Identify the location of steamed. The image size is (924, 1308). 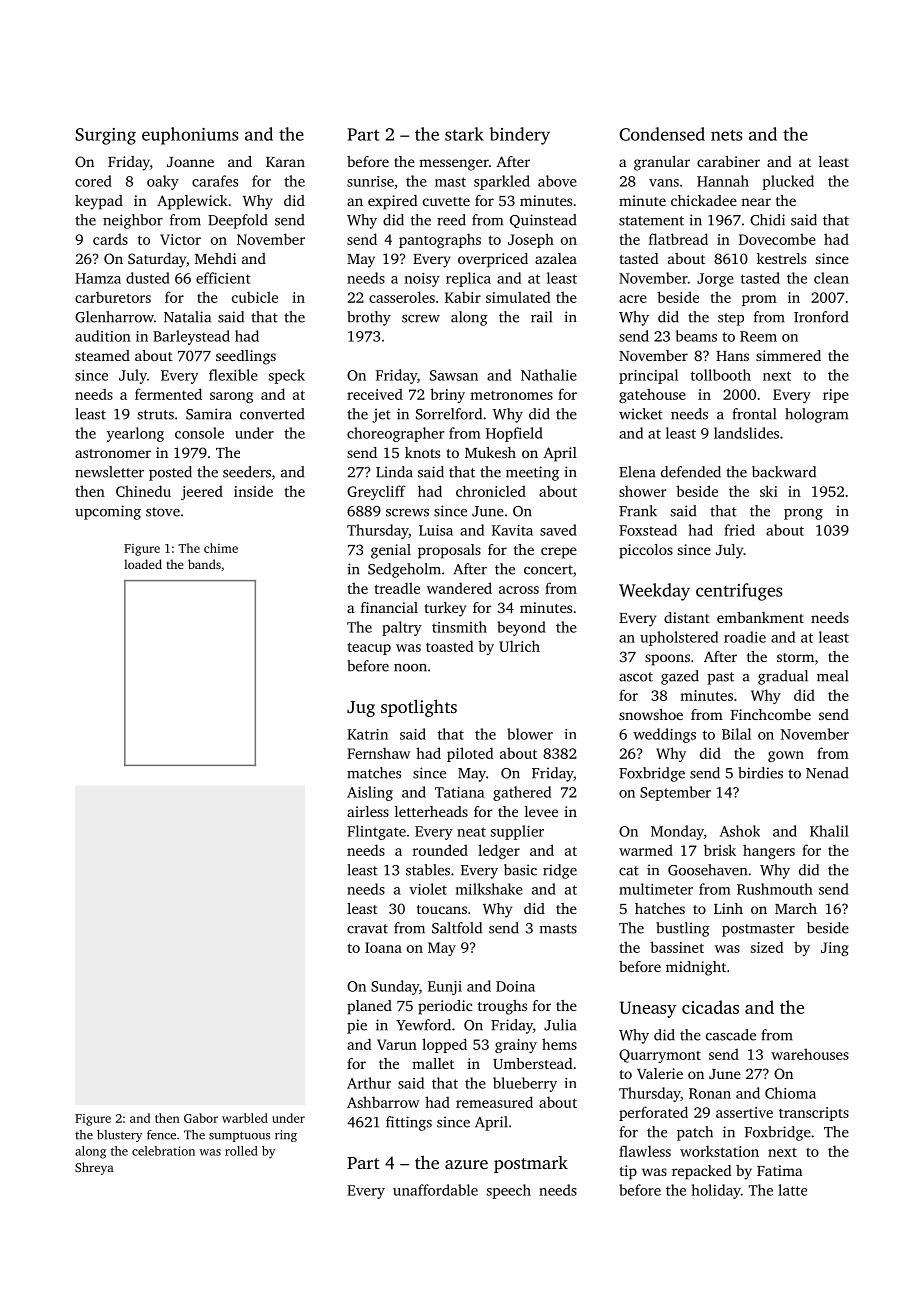
(102, 355).
